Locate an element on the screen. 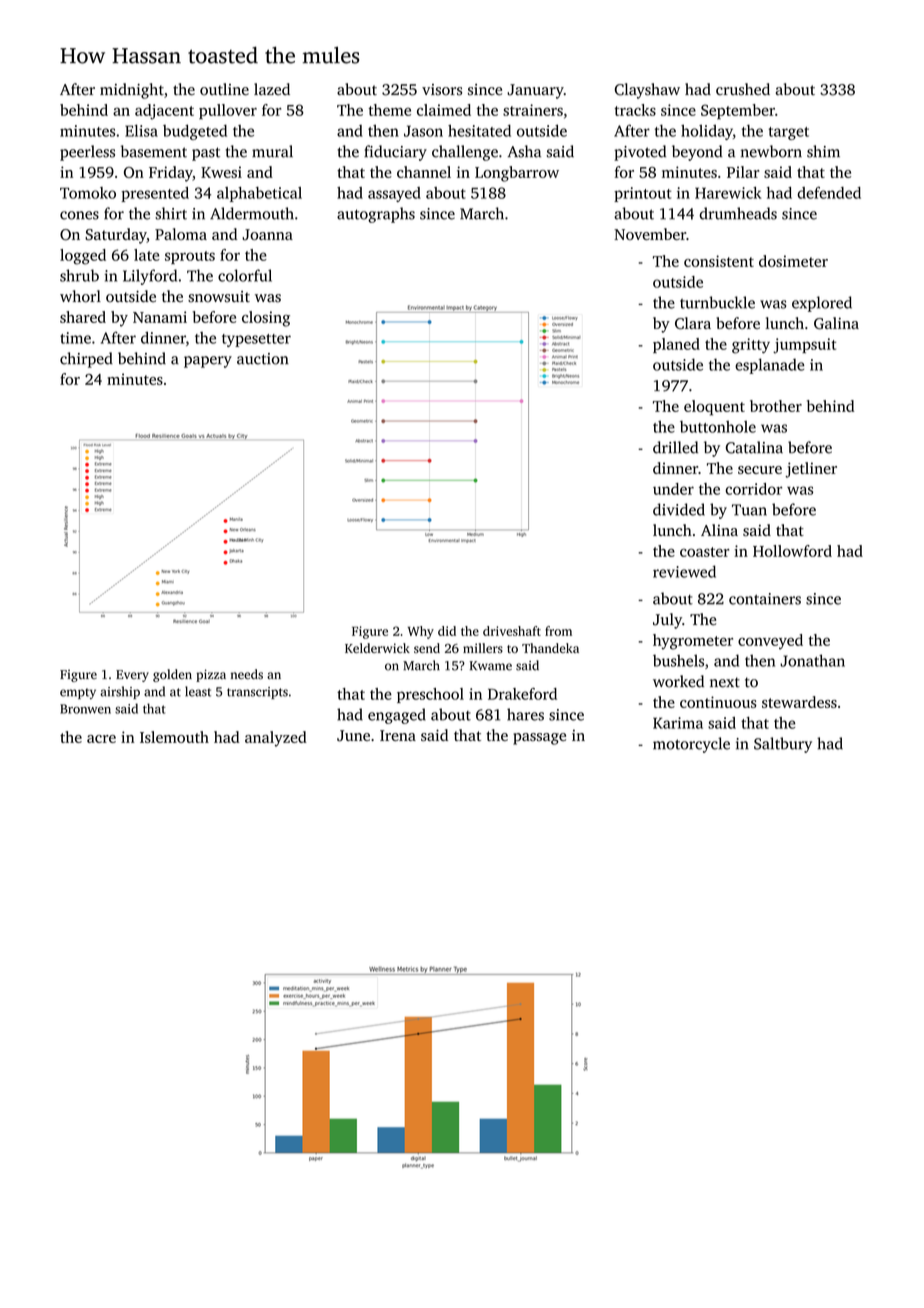 The image size is (924, 1308). defended is located at coordinates (829, 192).
